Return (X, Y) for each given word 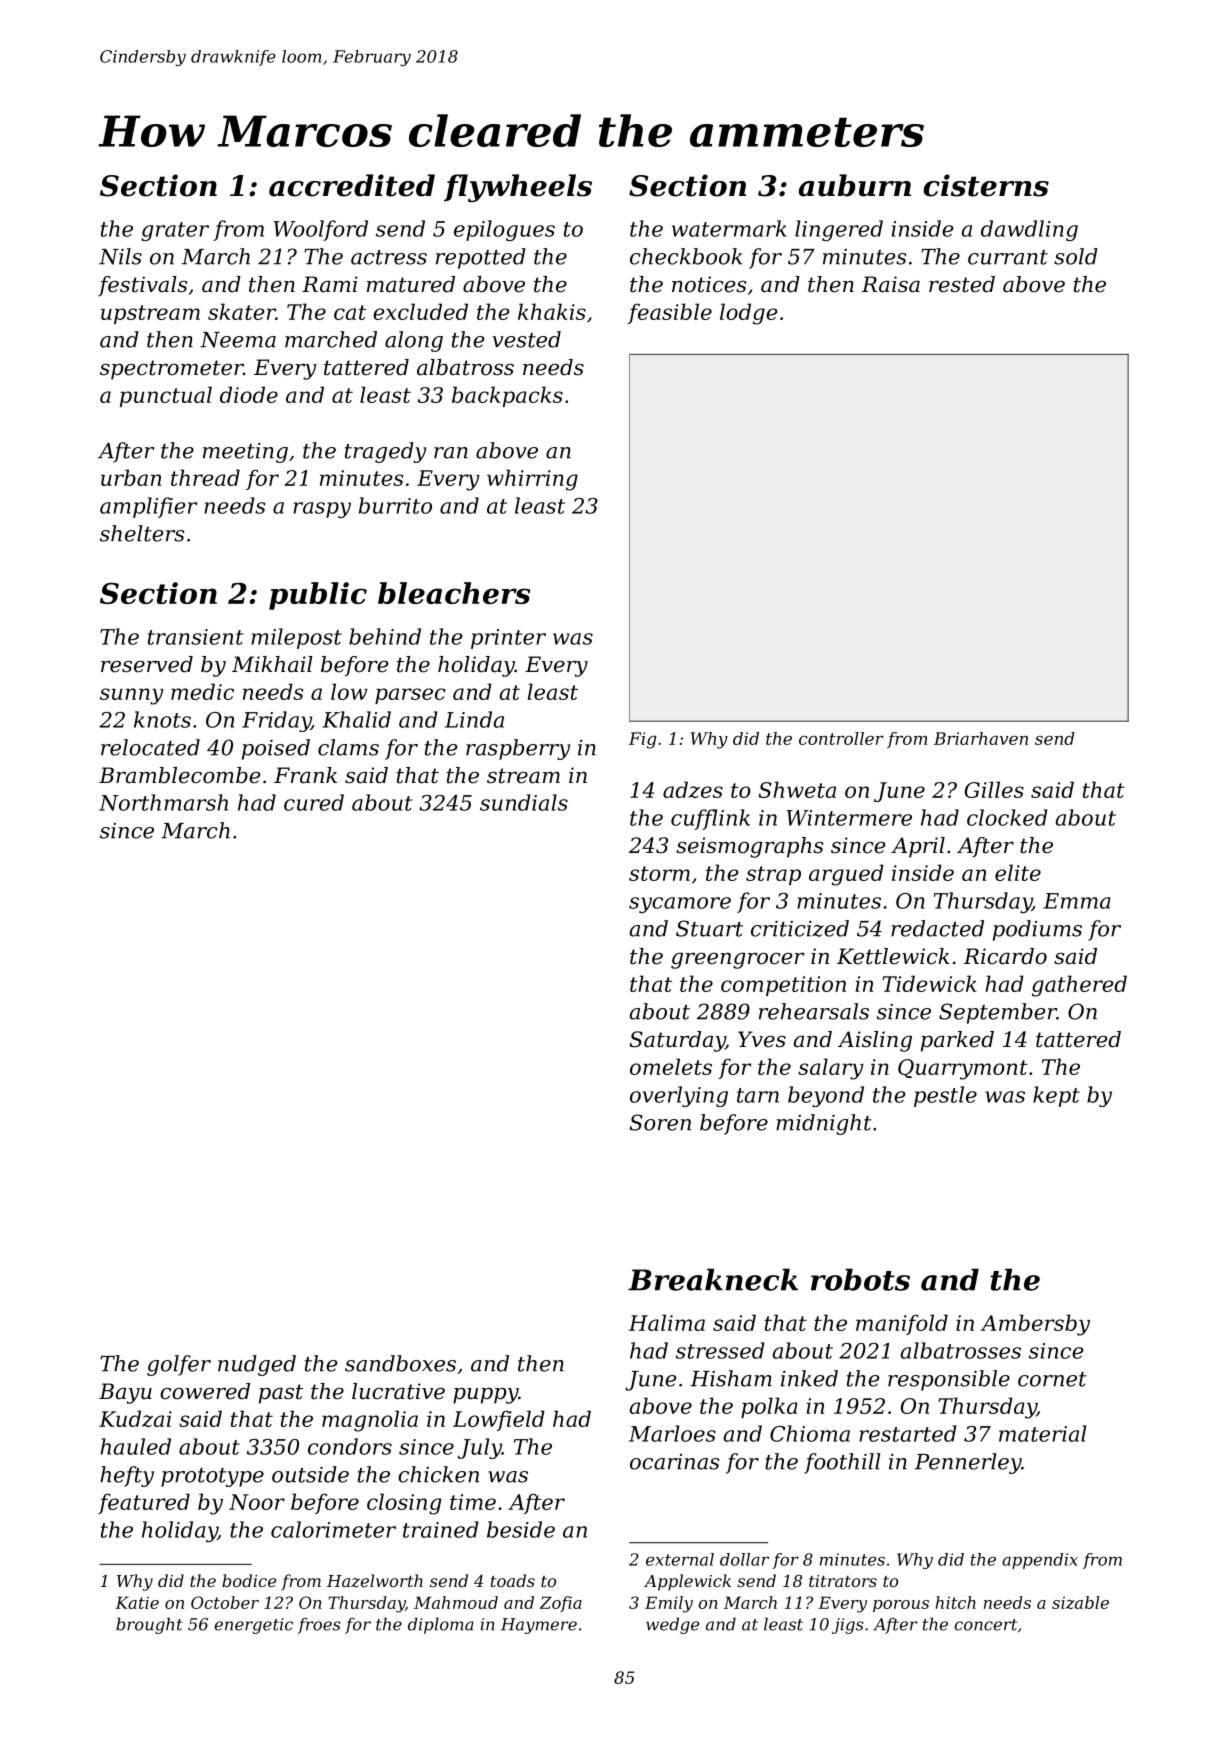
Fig (643, 740)
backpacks (507, 396)
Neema (238, 340)
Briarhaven (981, 738)
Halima (667, 1322)
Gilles (994, 789)
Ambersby (1035, 1325)
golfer (179, 1365)
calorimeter (333, 1529)
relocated (150, 747)
